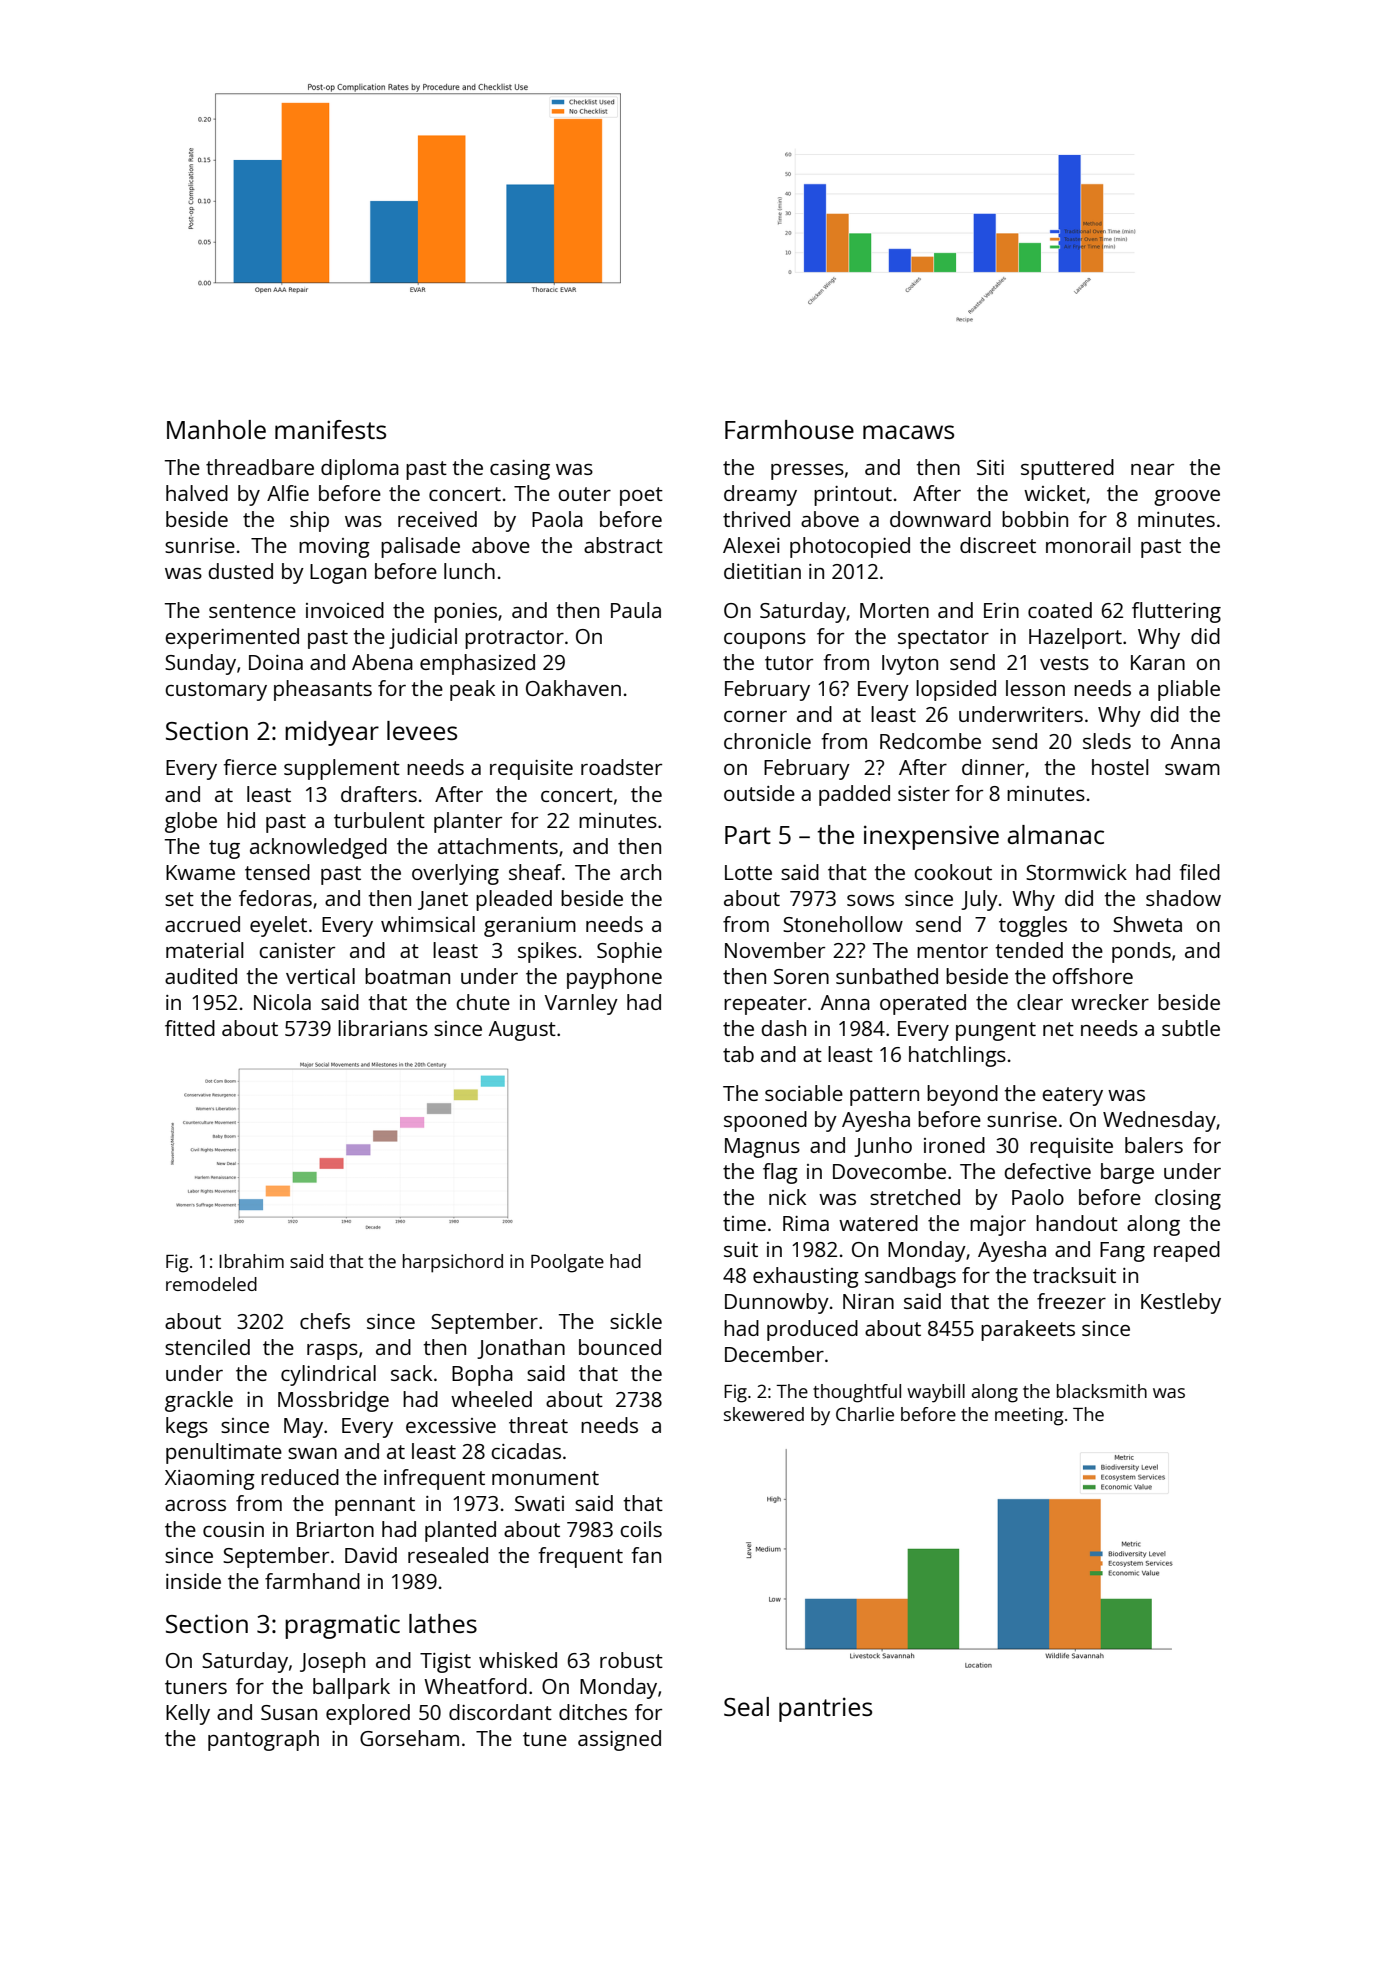 The width and height of the page is (1386, 1969). Describe the element at coordinates (1127, 1173) in the page. I see `barge` at that location.
